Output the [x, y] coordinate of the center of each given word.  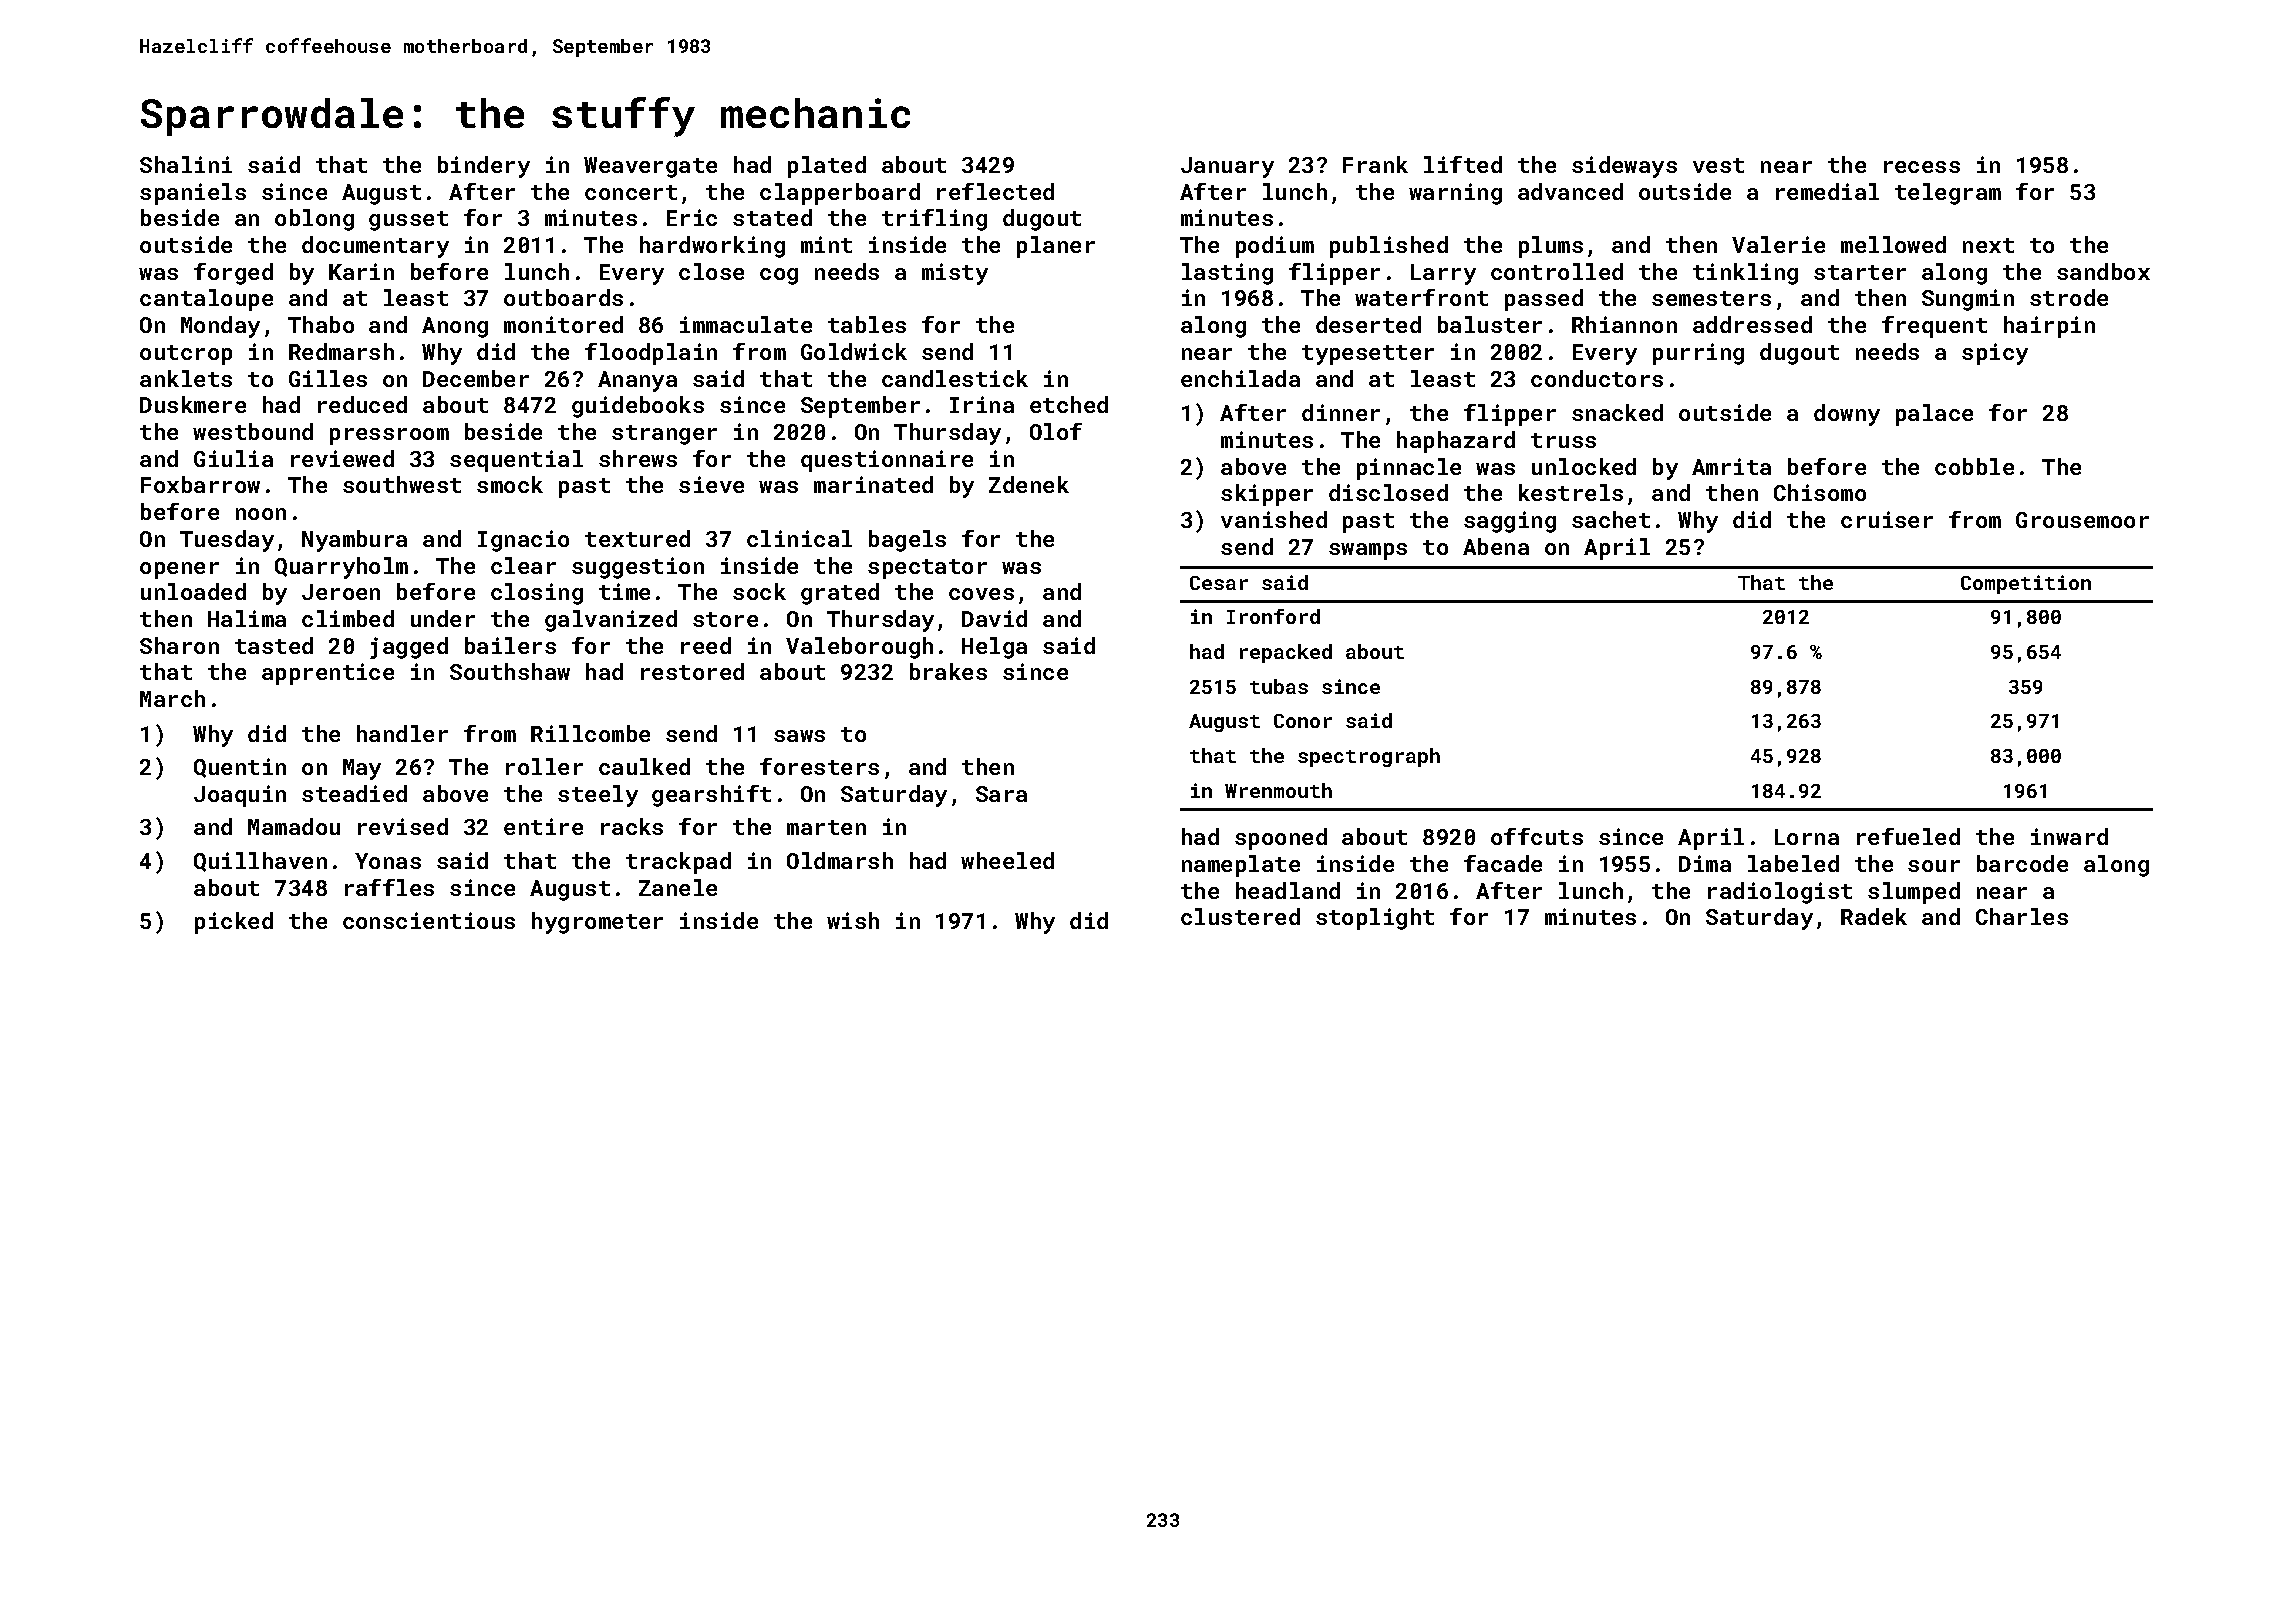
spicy [1995, 354]
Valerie [1778, 244]
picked [234, 923]
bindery [484, 167]
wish [853, 920]
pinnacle [1409, 469]
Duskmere [193, 404]
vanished [1274, 519]
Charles [2022, 916]
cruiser [1887, 519]
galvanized [611, 621]
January [1227, 167]
